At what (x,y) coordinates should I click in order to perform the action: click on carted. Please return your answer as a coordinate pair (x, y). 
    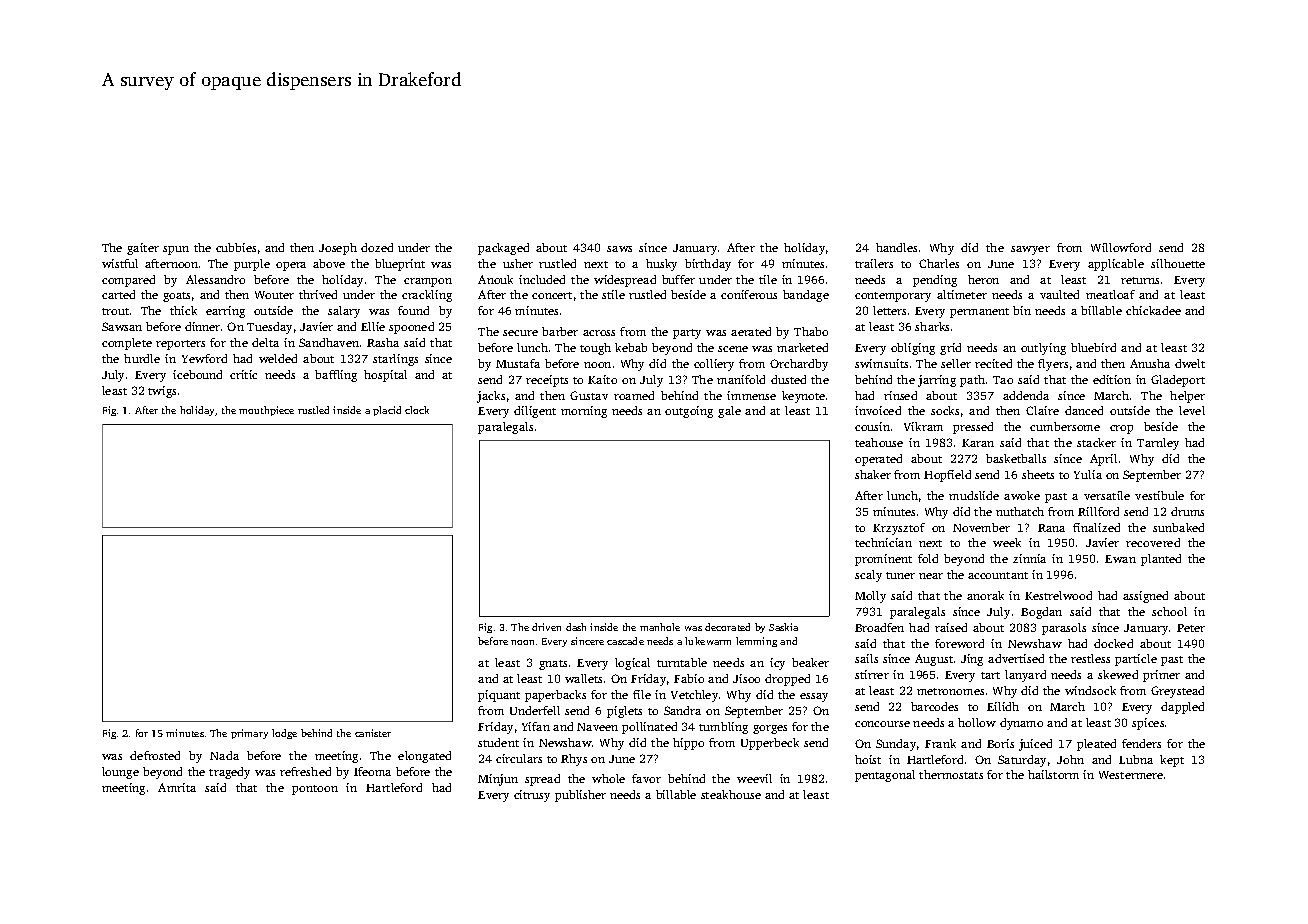
    Looking at the image, I should click on (118, 294).
